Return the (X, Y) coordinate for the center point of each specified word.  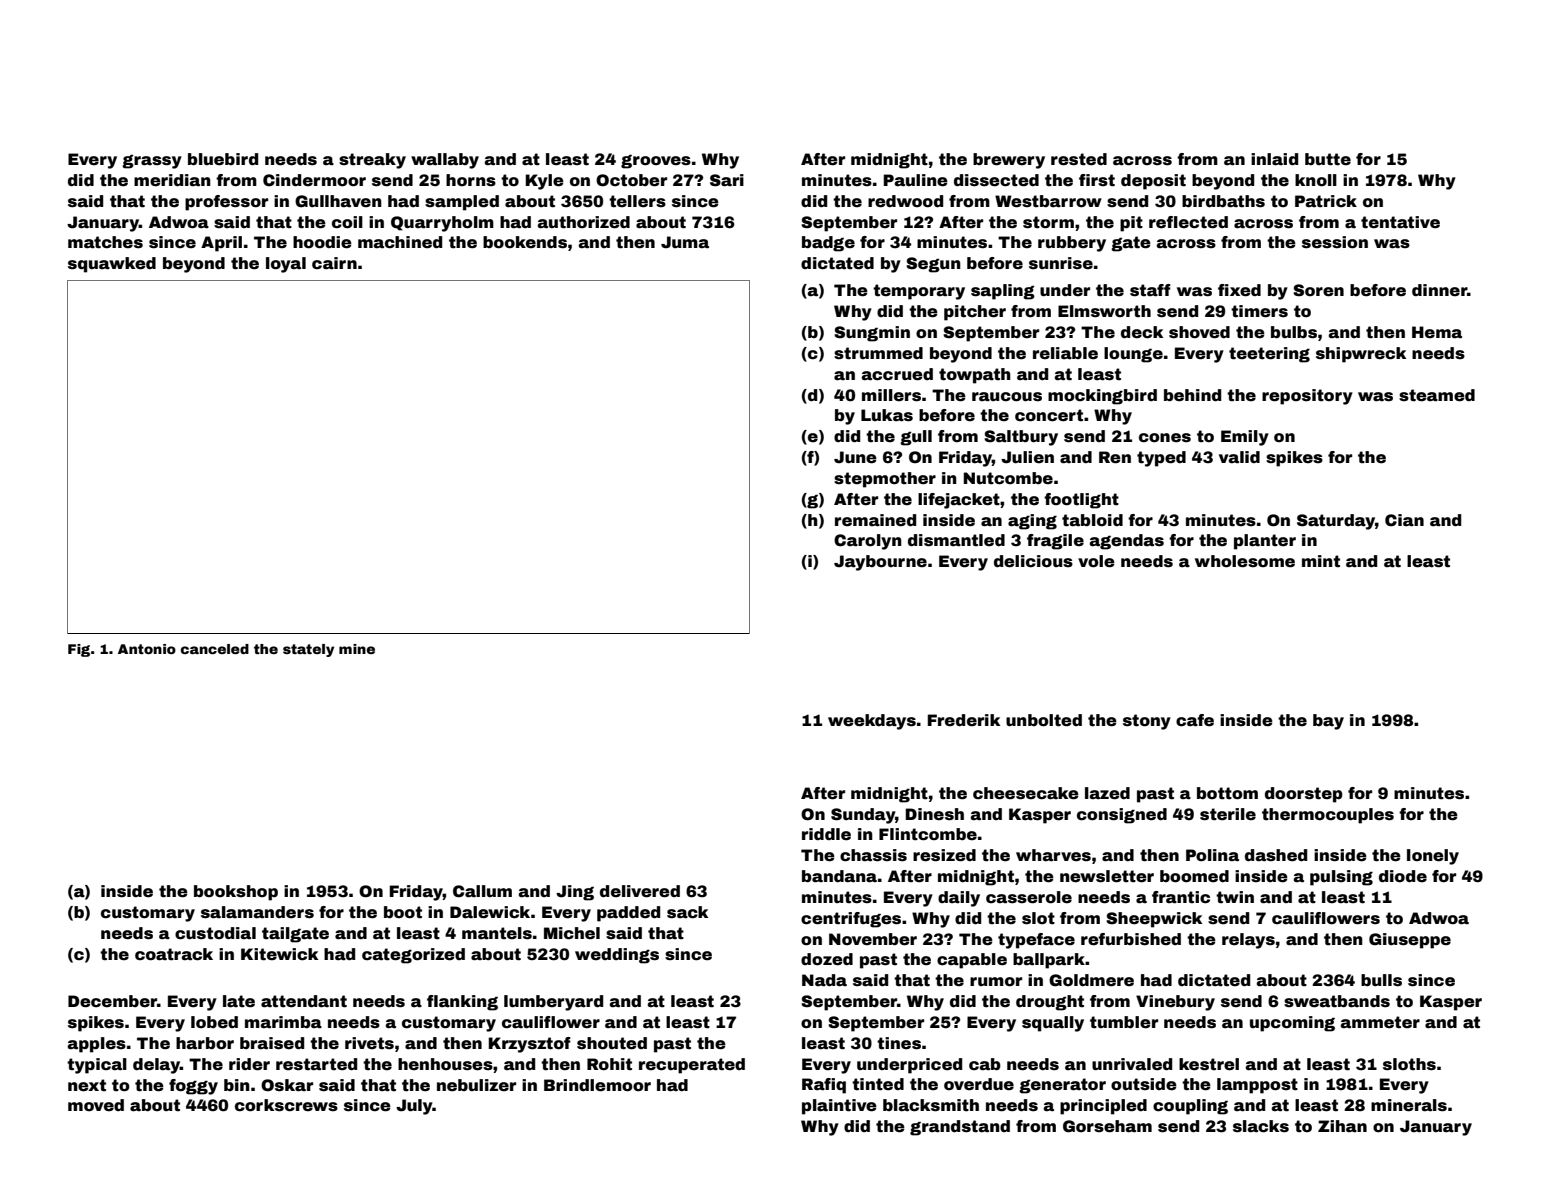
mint (1321, 561)
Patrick (1326, 201)
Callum (482, 891)
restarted (316, 1064)
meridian (172, 180)
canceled (215, 649)
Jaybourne (880, 563)
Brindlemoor (597, 1085)
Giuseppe (1410, 941)
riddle (826, 834)
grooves (656, 161)
